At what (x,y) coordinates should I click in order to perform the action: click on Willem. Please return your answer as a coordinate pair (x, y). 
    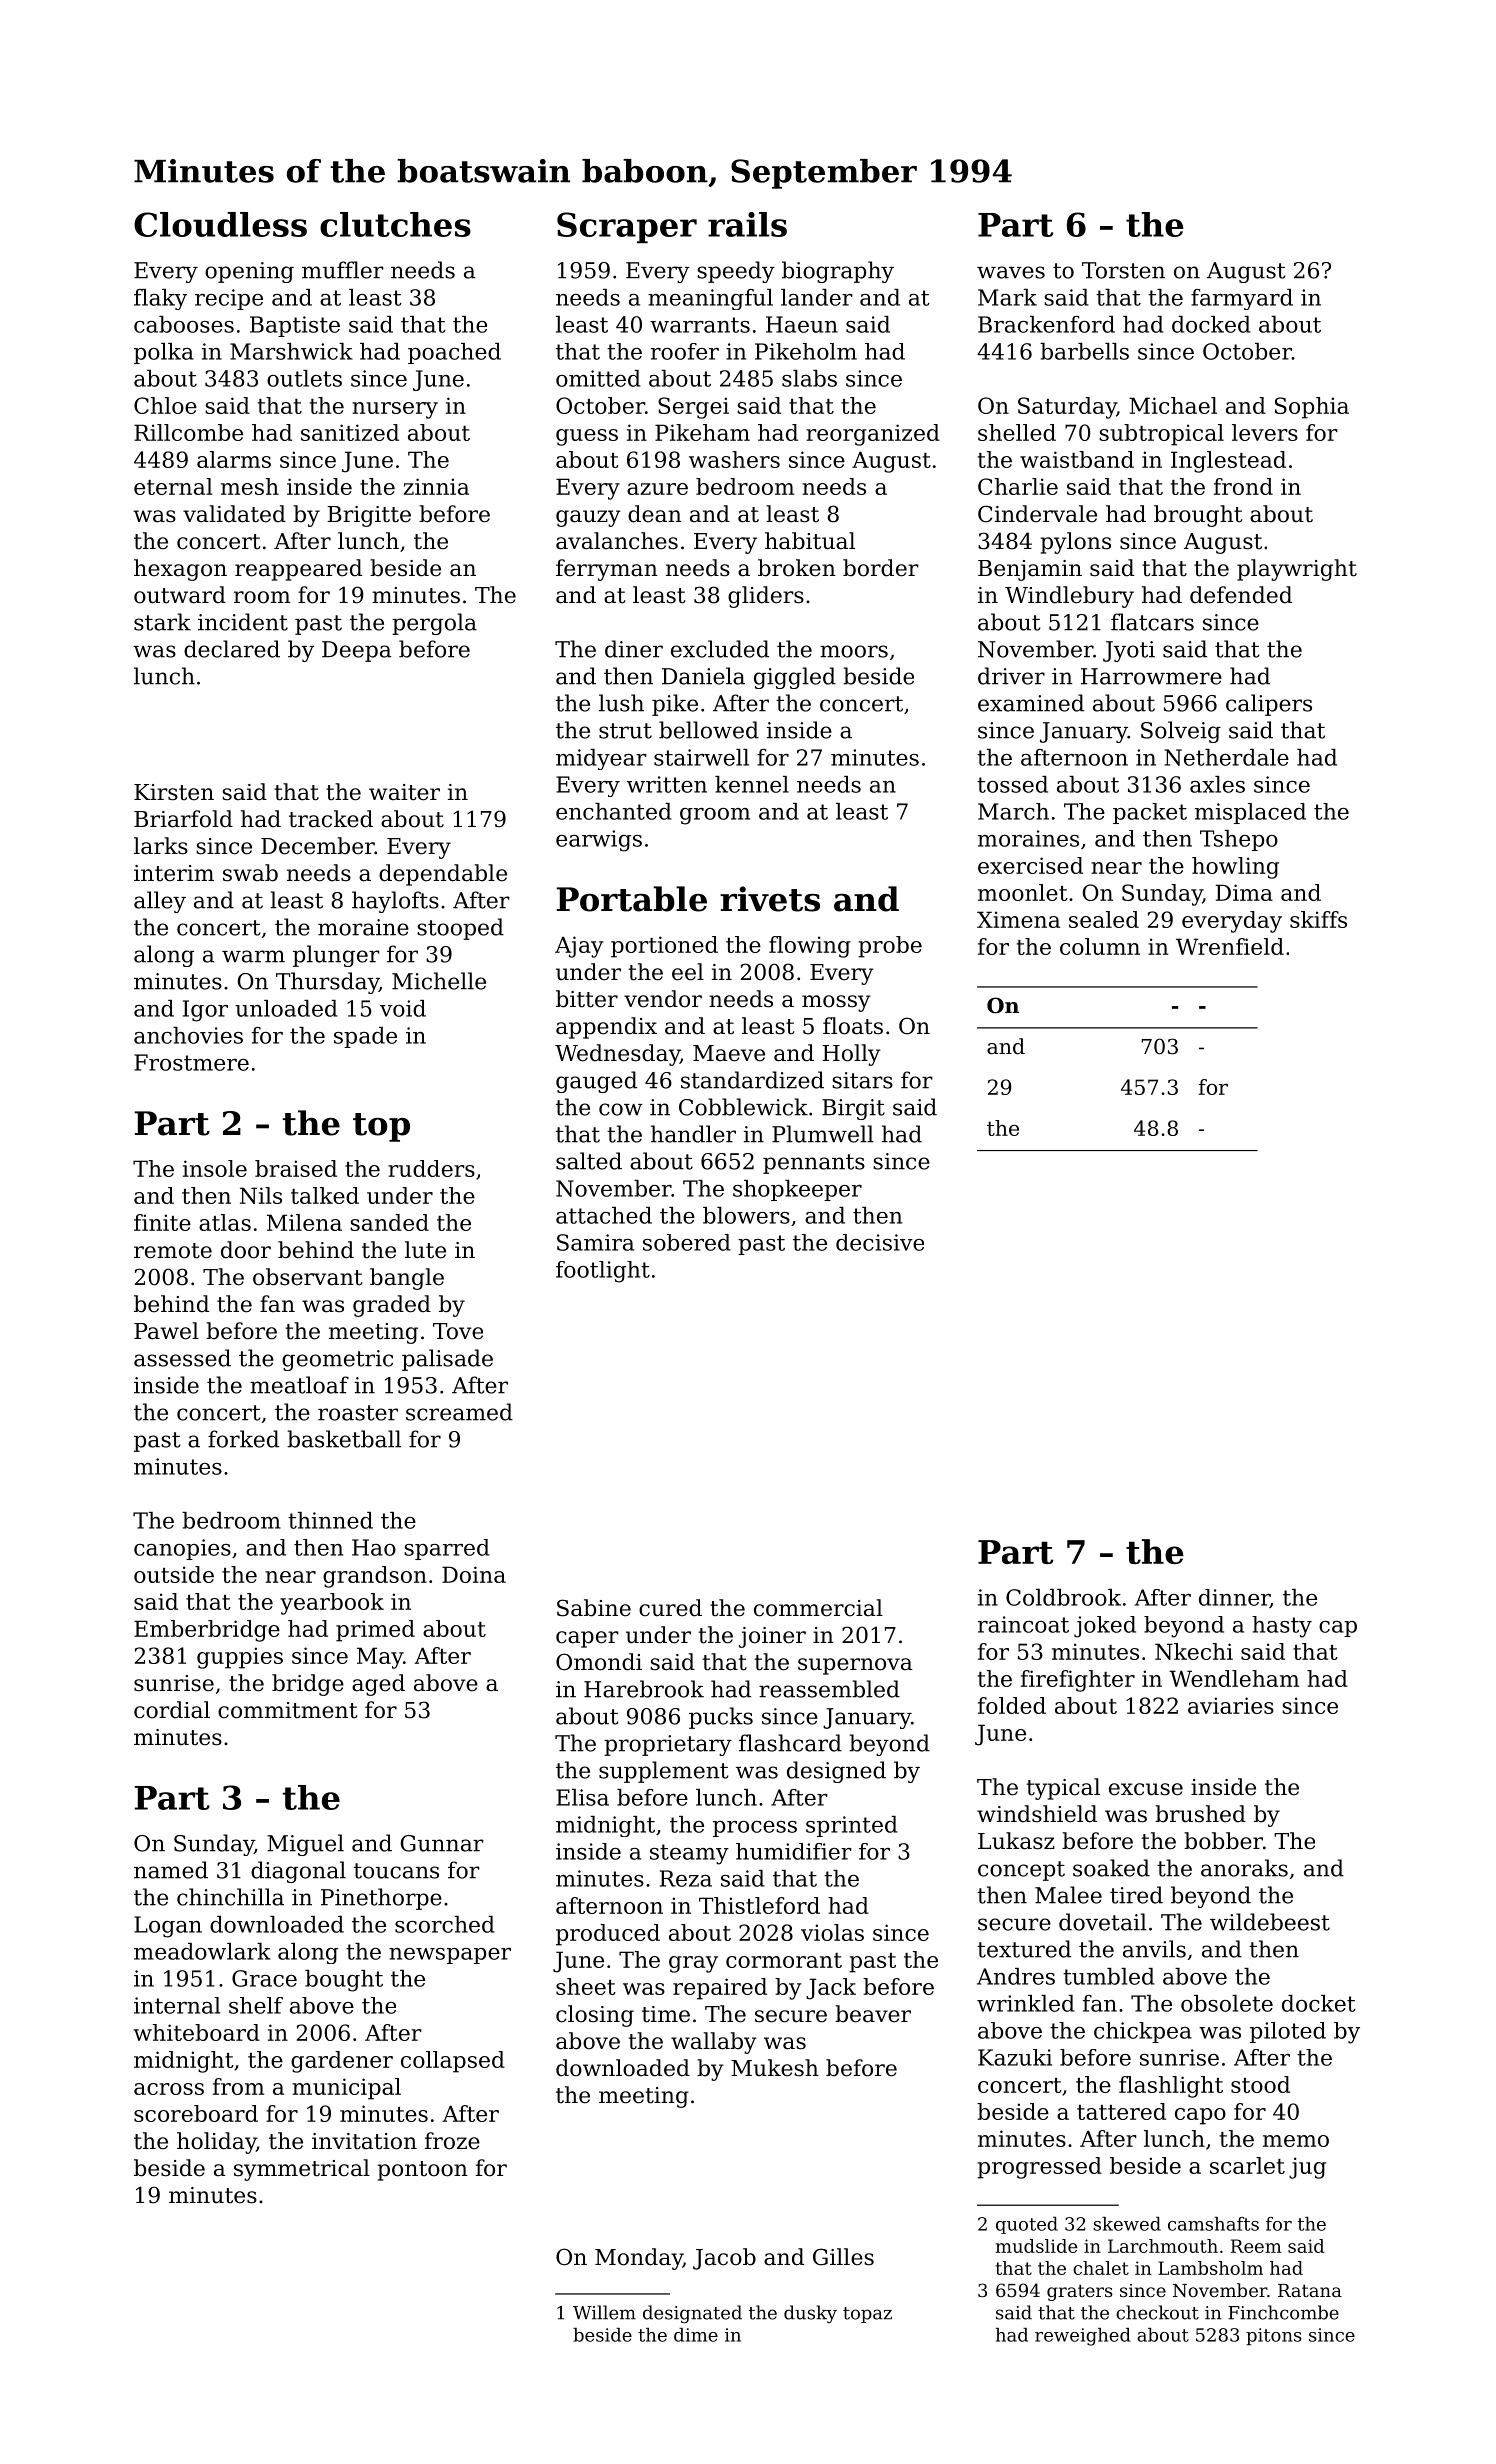
    Looking at the image, I should click on (604, 2312).
